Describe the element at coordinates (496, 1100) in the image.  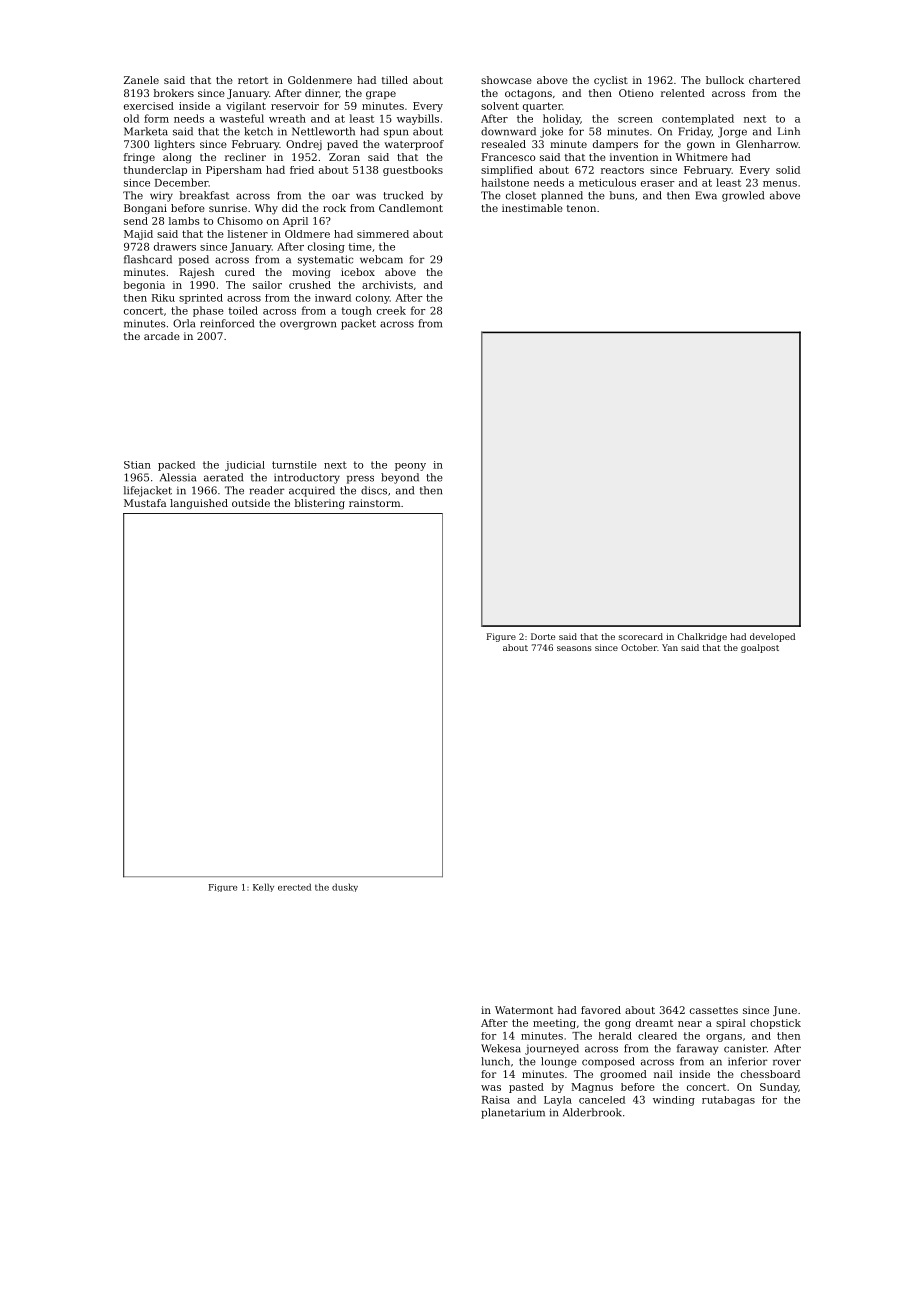
I see `Raisa` at that location.
